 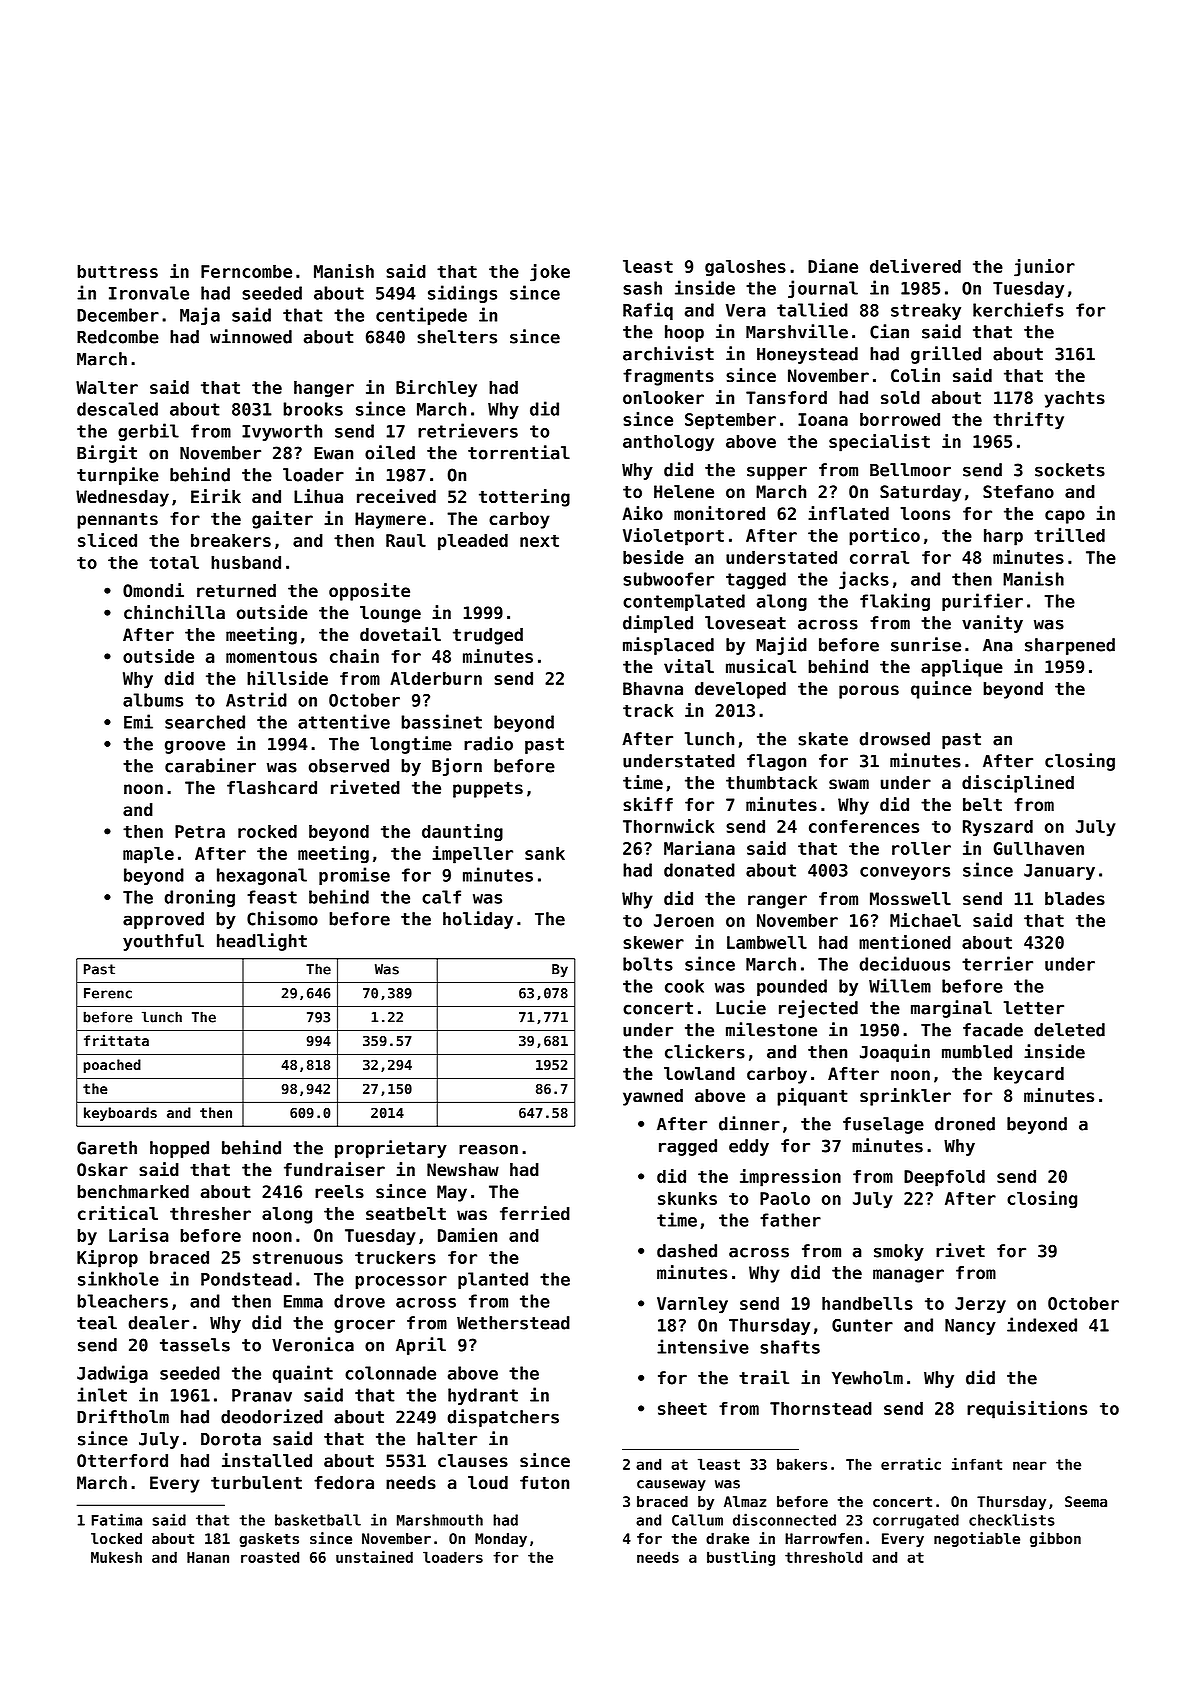 What do you see at coordinates (210, 1213) in the document?
I see `thresher` at bounding box center [210, 1213].
